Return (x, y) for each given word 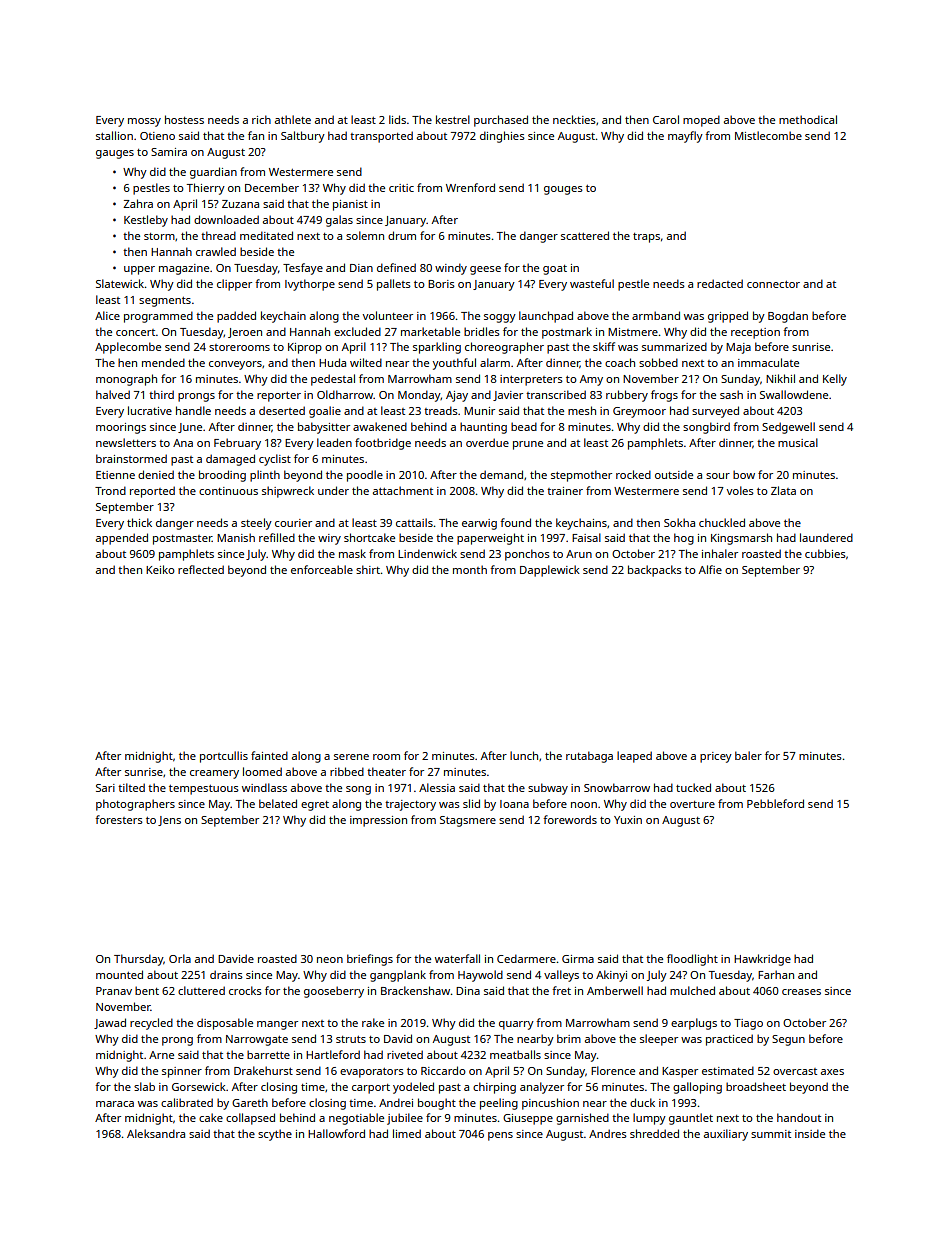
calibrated (187, 1102)
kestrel (453, 119)
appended (122, 539)
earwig (479, 524)
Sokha (679, 522)
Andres (608, 1133)
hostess (184, 119)
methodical (808, 119)
